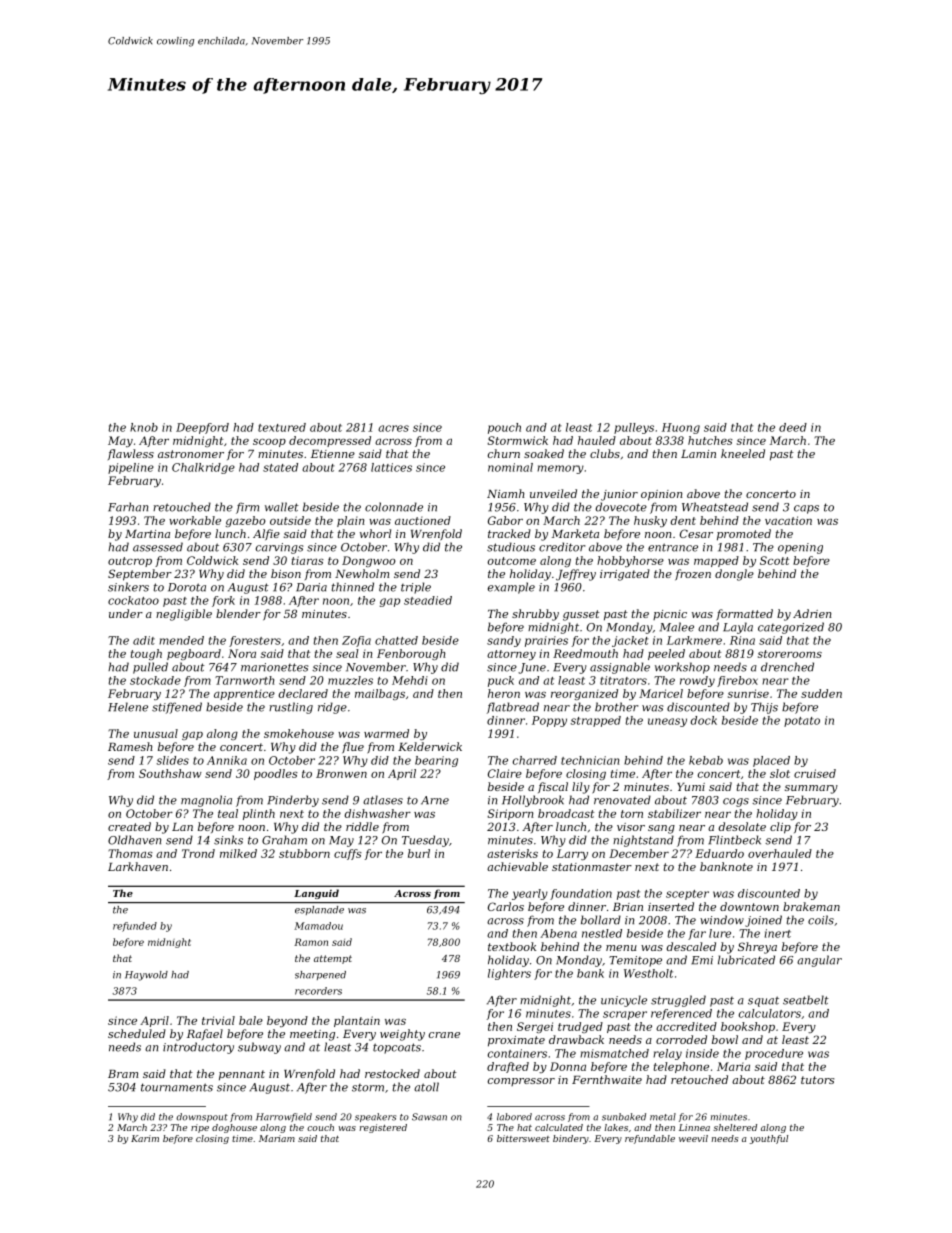  Describe the element at coordinates (135, 927) in the document. I see `refunded` at that location.
